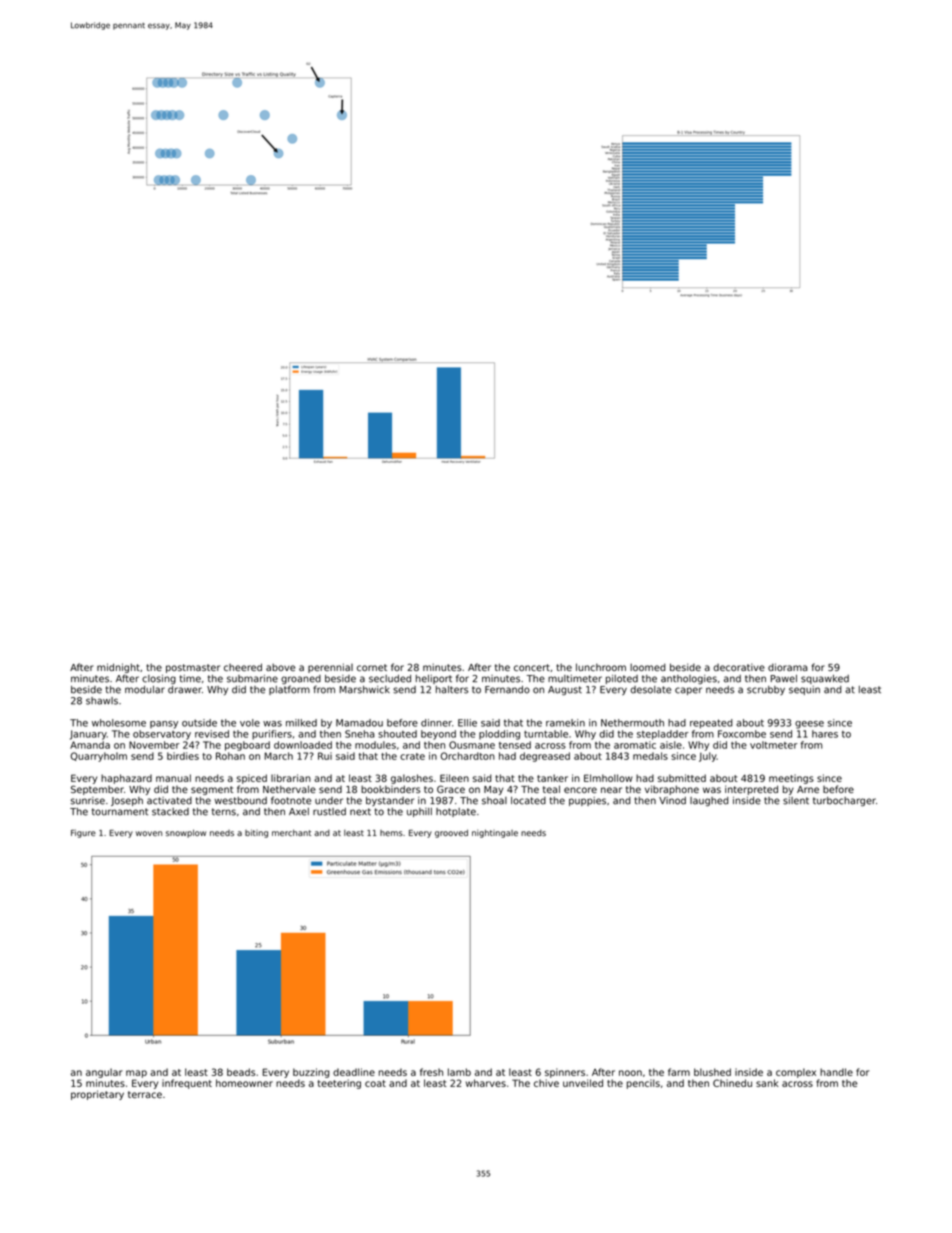  Describe the element at coordinates (495, 833) in the screenshot. I see `nightingale` at that location.
